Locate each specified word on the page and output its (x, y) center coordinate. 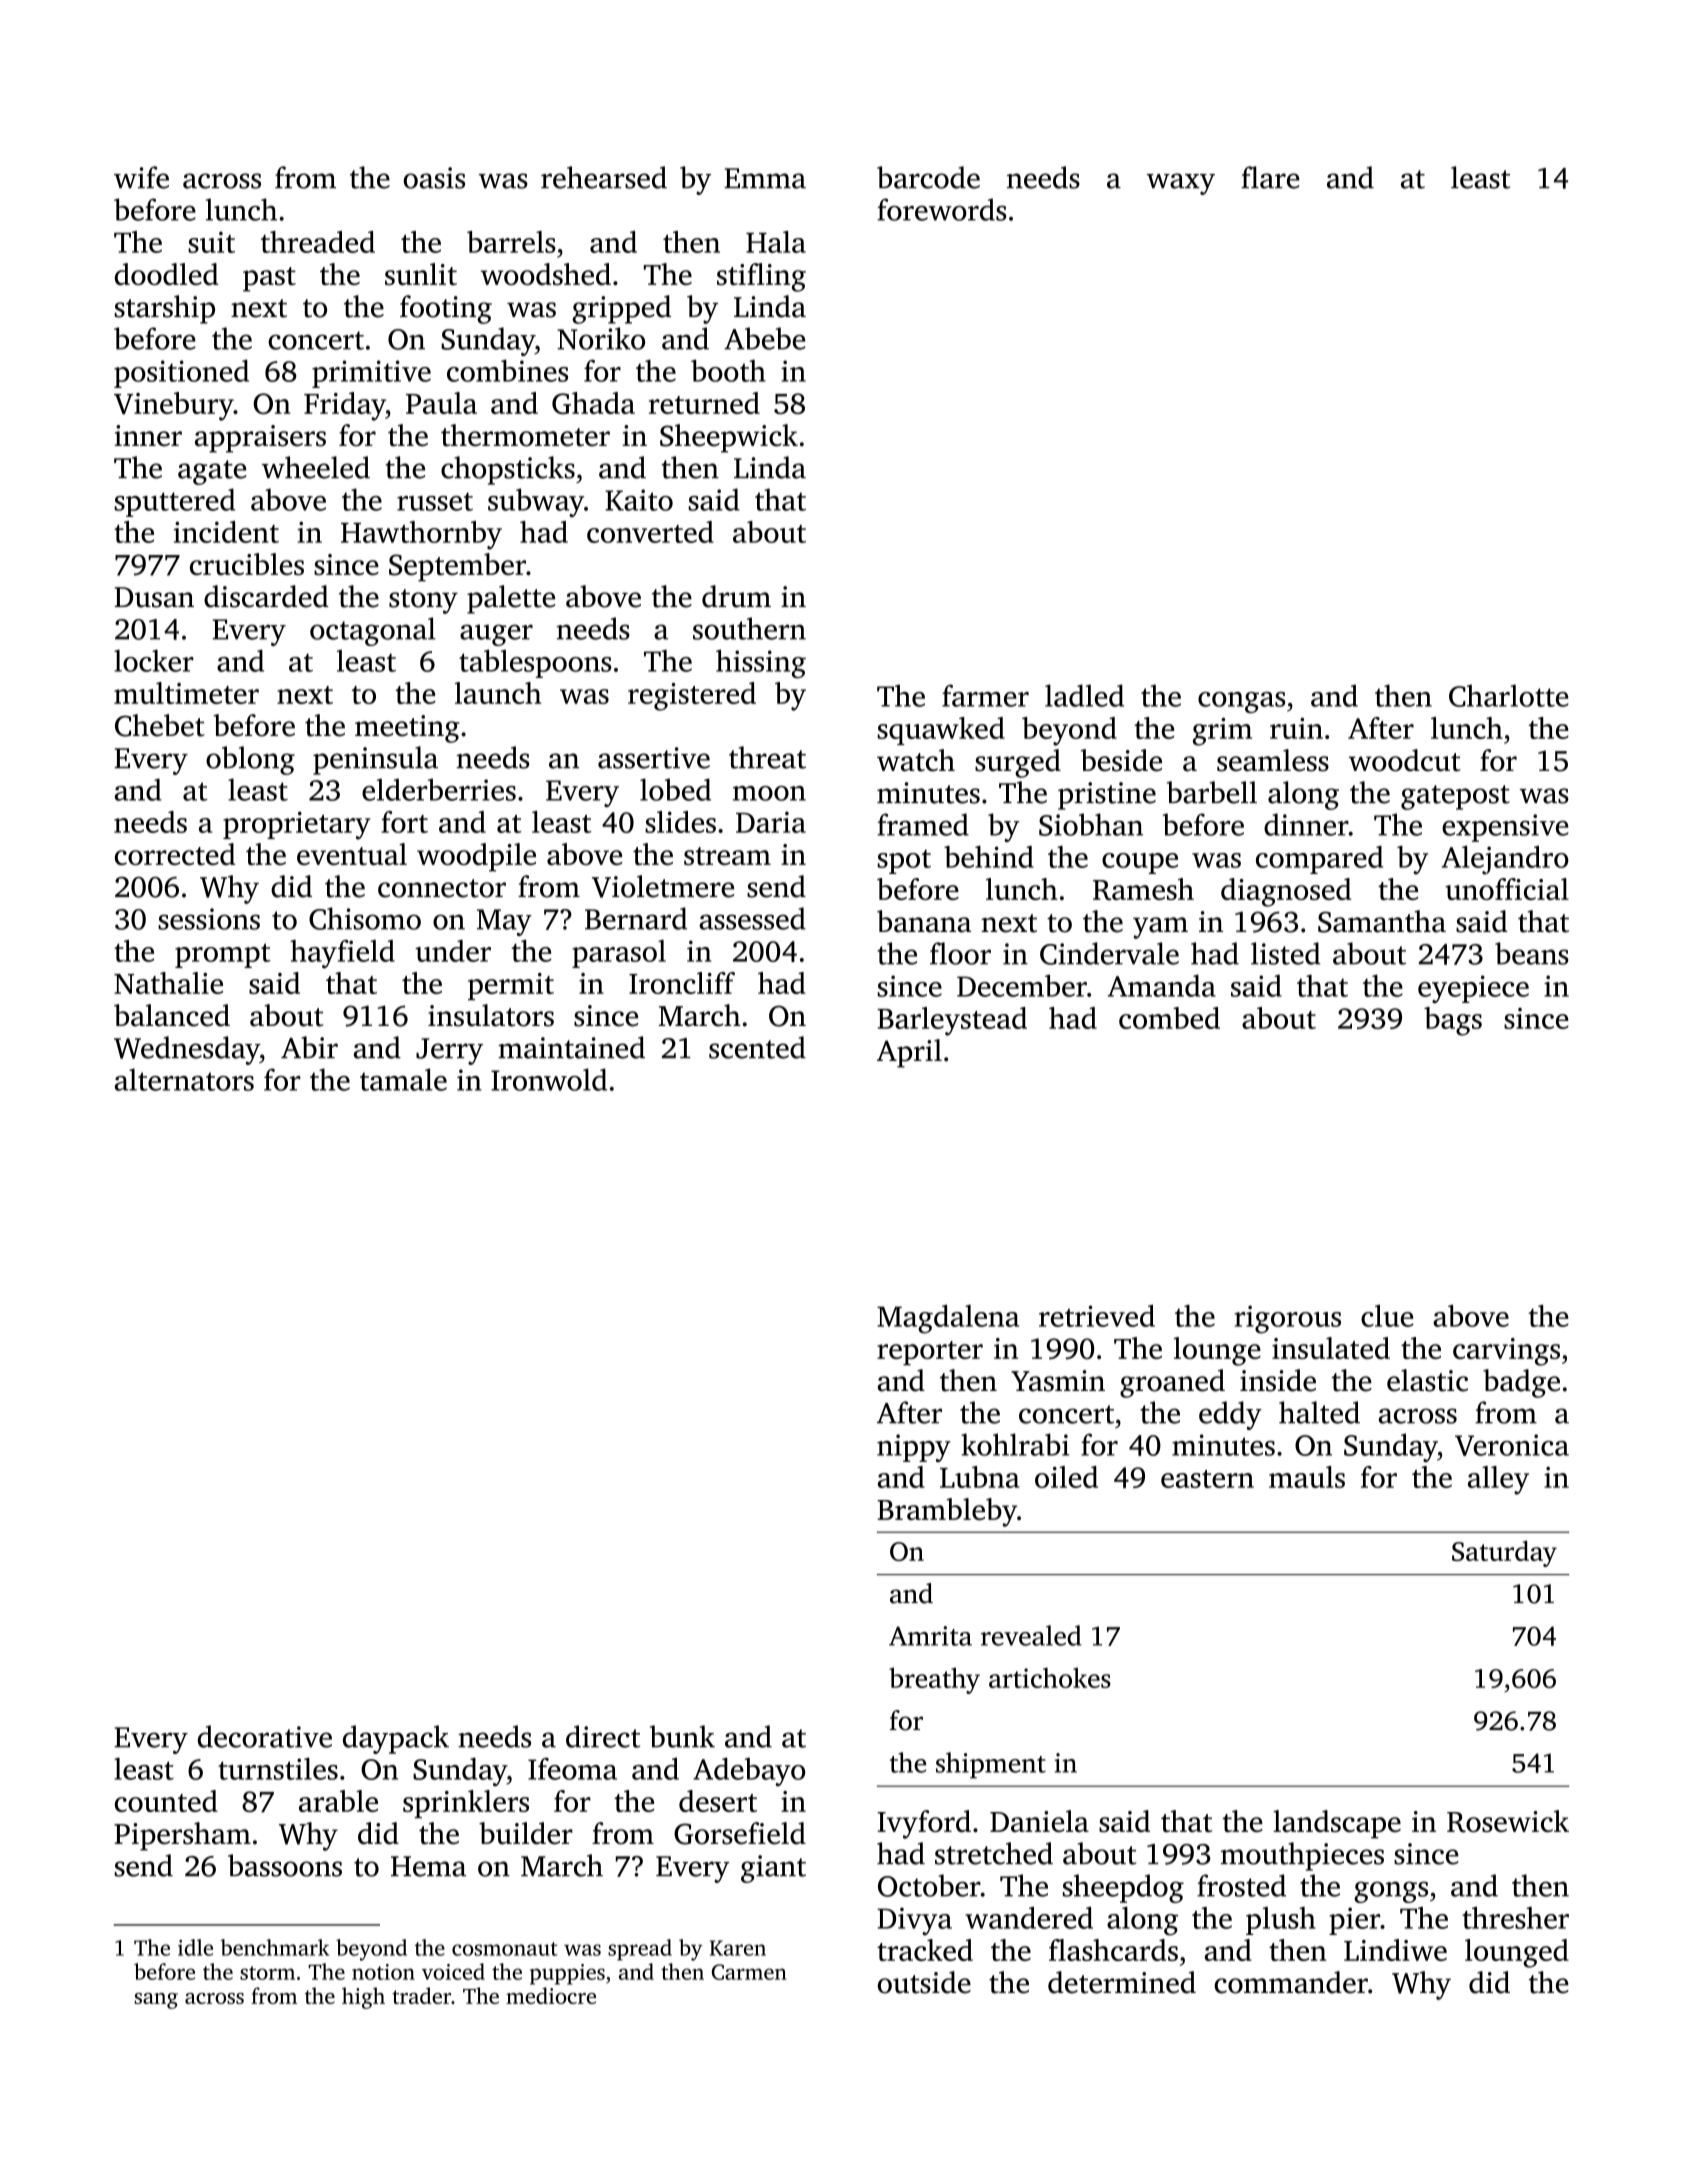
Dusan (154, 597)
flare (1270, 177)
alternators (184, 1079)
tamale (403, 1079)
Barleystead (952, 1021)
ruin (1296, 728)
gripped (621, 309)
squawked (941, 731)
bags (1453, 1021)
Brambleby (947, 1512)
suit (211, 242)
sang (156, 2001)
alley (1498, 1480)
